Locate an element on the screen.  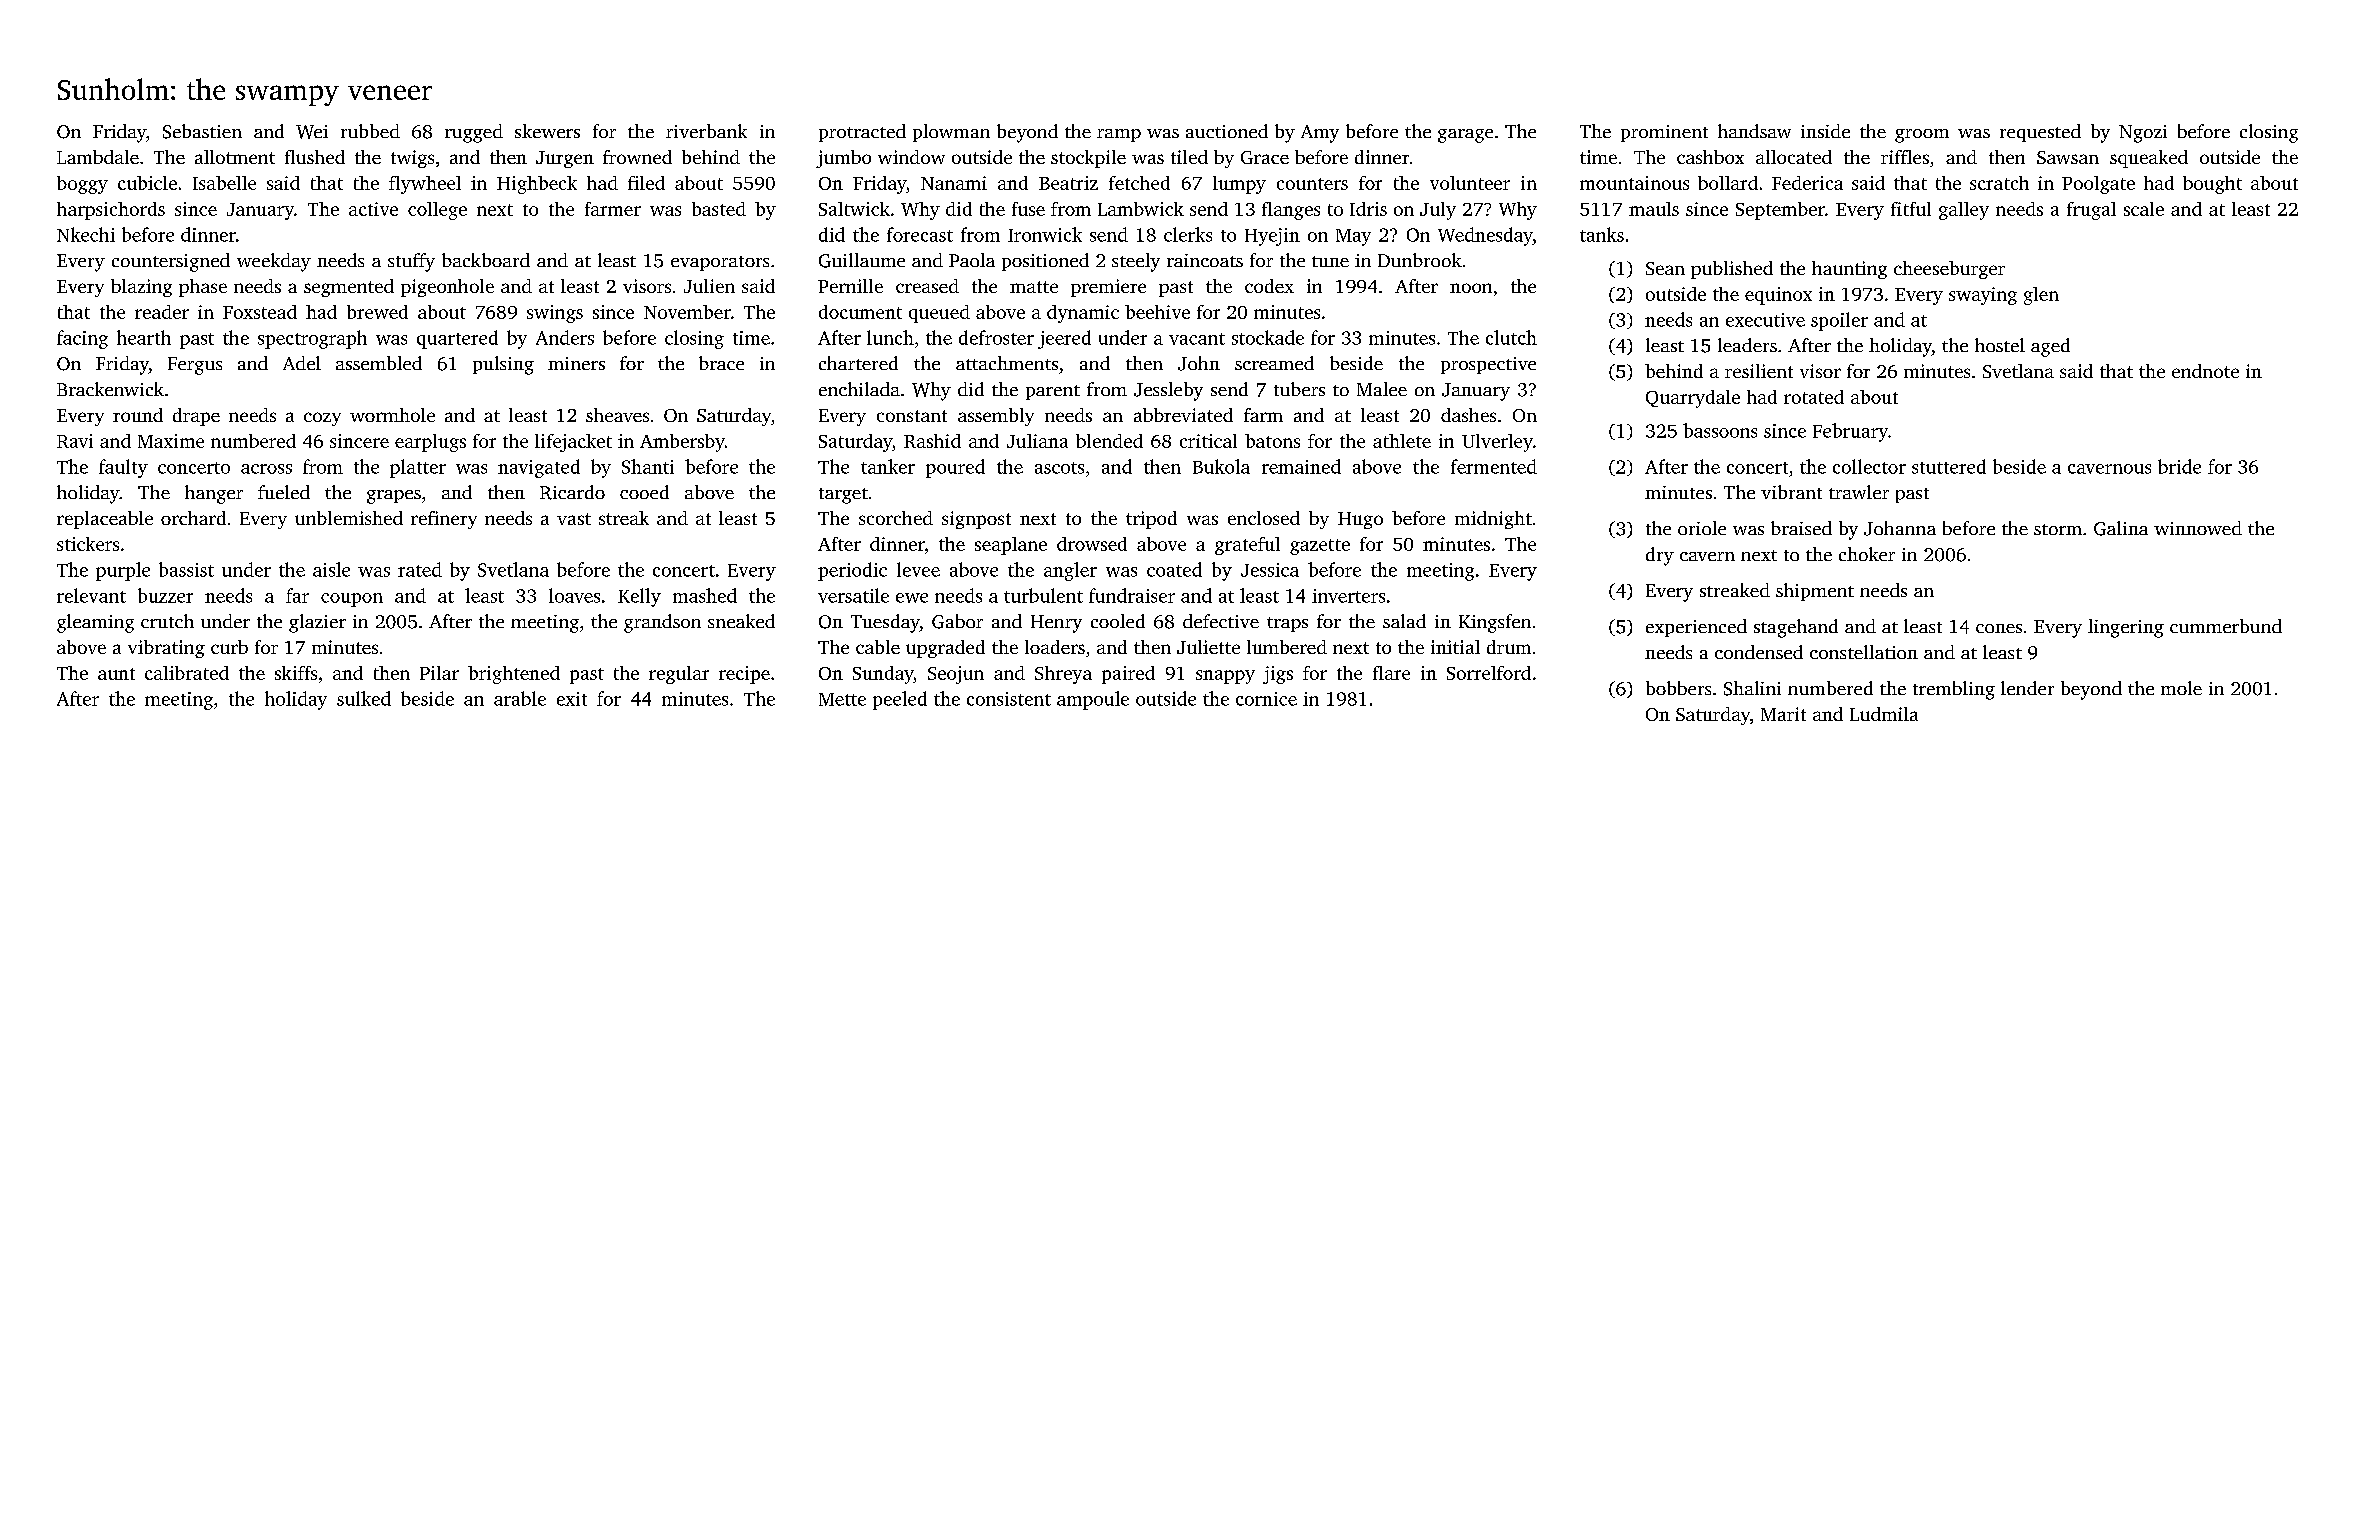
spoiler is located at coordinates (1839, 321).
